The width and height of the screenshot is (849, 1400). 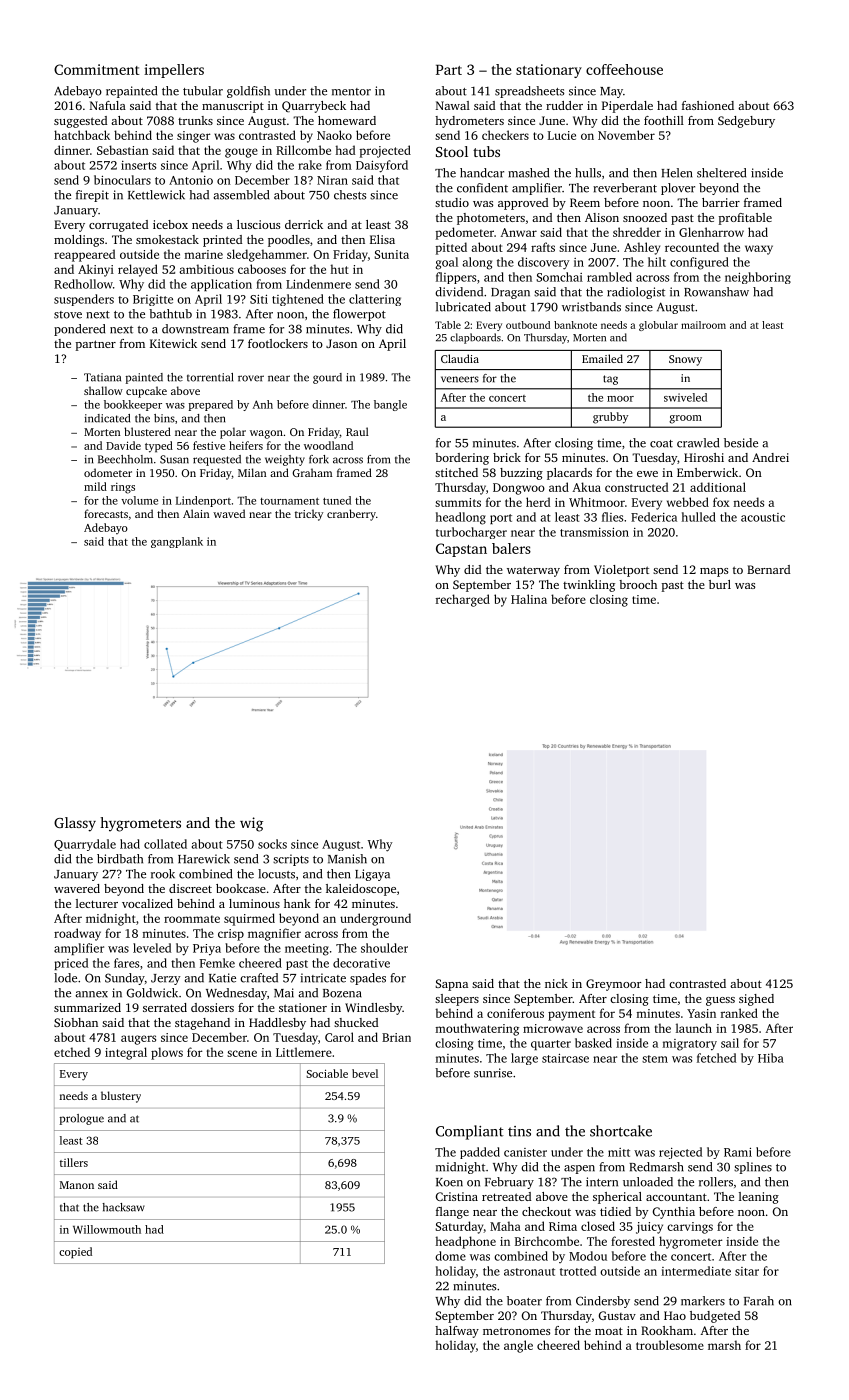 What do you see at coordinates (658, 326) in the screenshot?
I see `globular` at bounding box center [658, 326].
